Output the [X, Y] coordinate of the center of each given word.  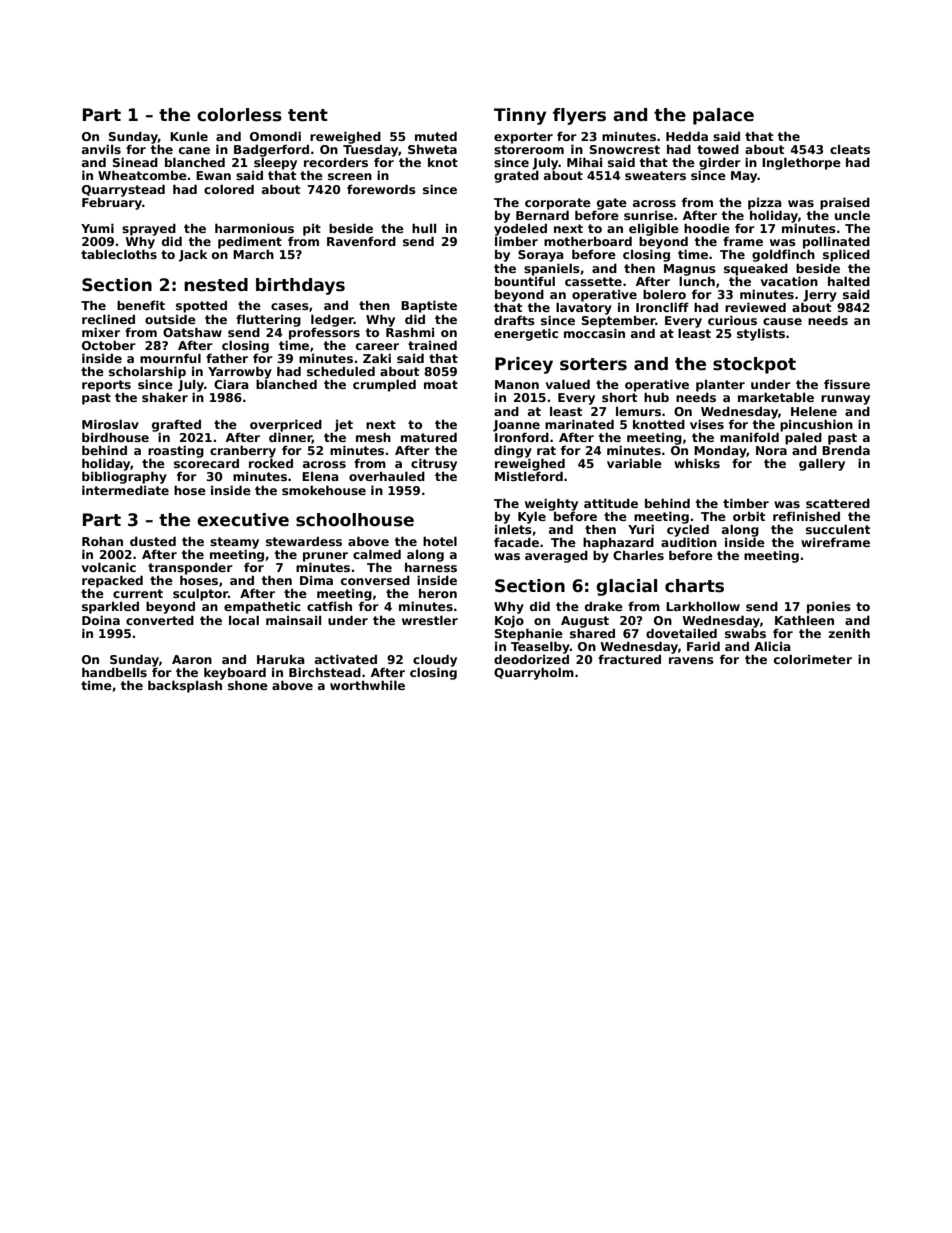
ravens [691, 660]
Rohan [102, 541]
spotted [201, 306]
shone [248, 685]
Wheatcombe [142, 175]
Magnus [690, 270]
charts [694, 586]
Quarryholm [534, 673]
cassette [593, 281]
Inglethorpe [801, 163]
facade [516, 542]
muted [436, 136]
